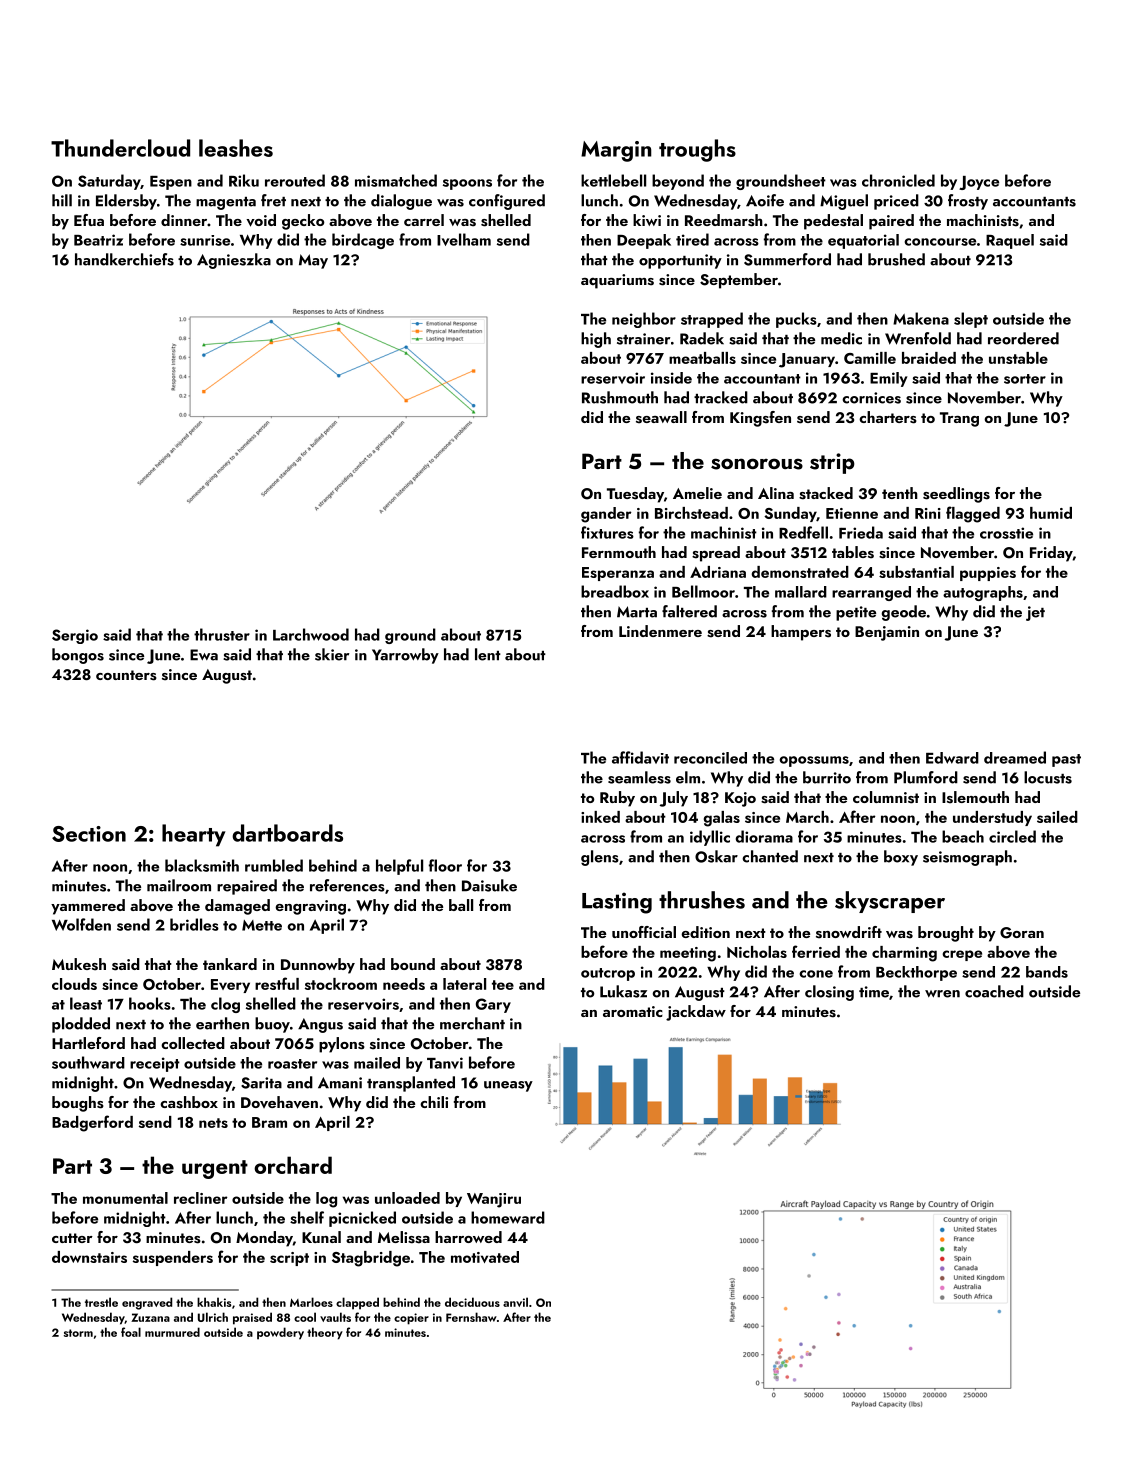 This image has height=1467, width=1133. I want to click on Fernshaw, so click(471, 1317).
